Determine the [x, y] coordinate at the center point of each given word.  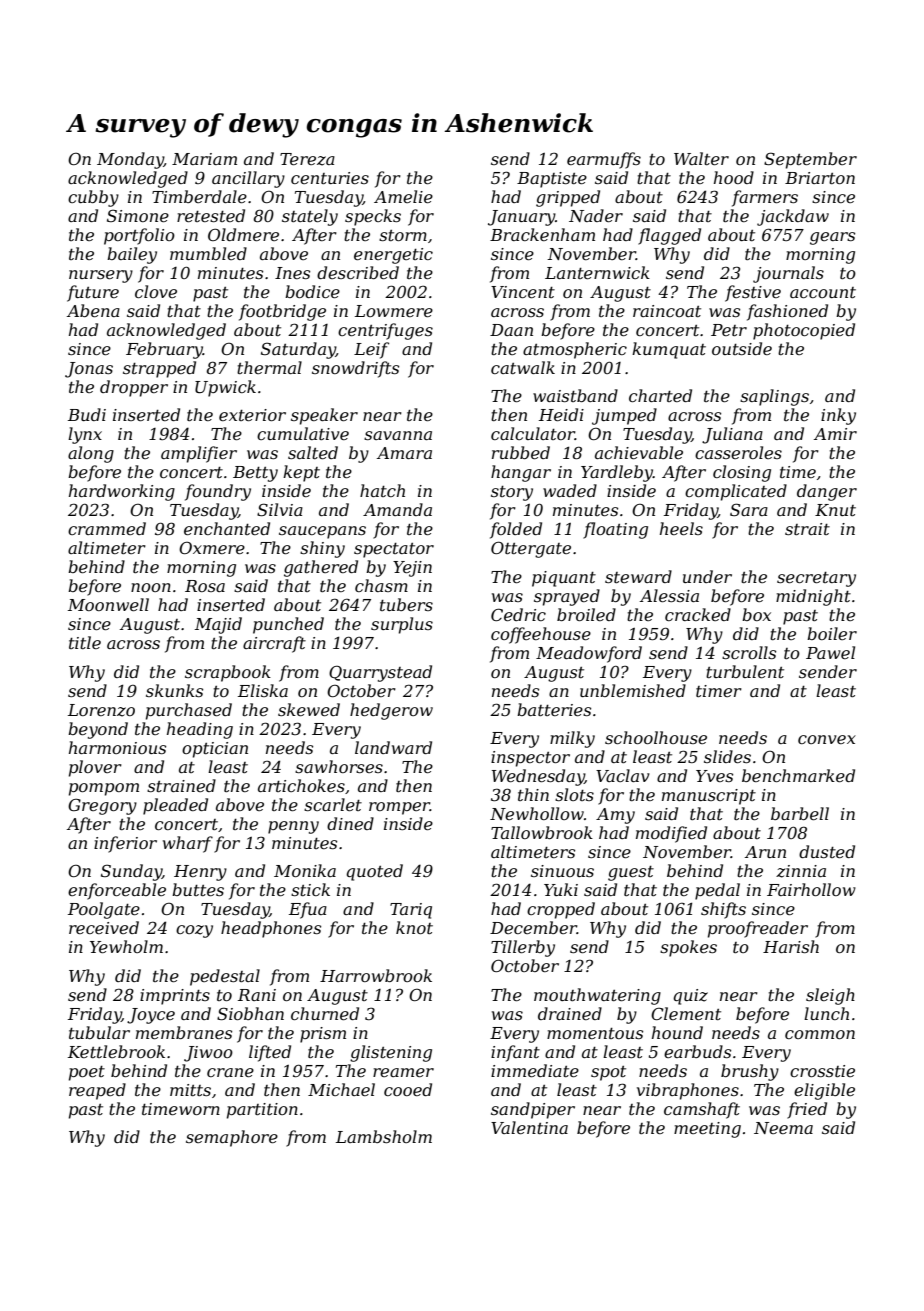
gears [832, 238]
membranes [184, 1032]
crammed [107, 528]
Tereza [307, 159]
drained [570, 1013]
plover [95, 768]
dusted [827, 851]
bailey [132, 255]
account [823, 292]
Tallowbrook [542, 832]
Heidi [561, 414]
